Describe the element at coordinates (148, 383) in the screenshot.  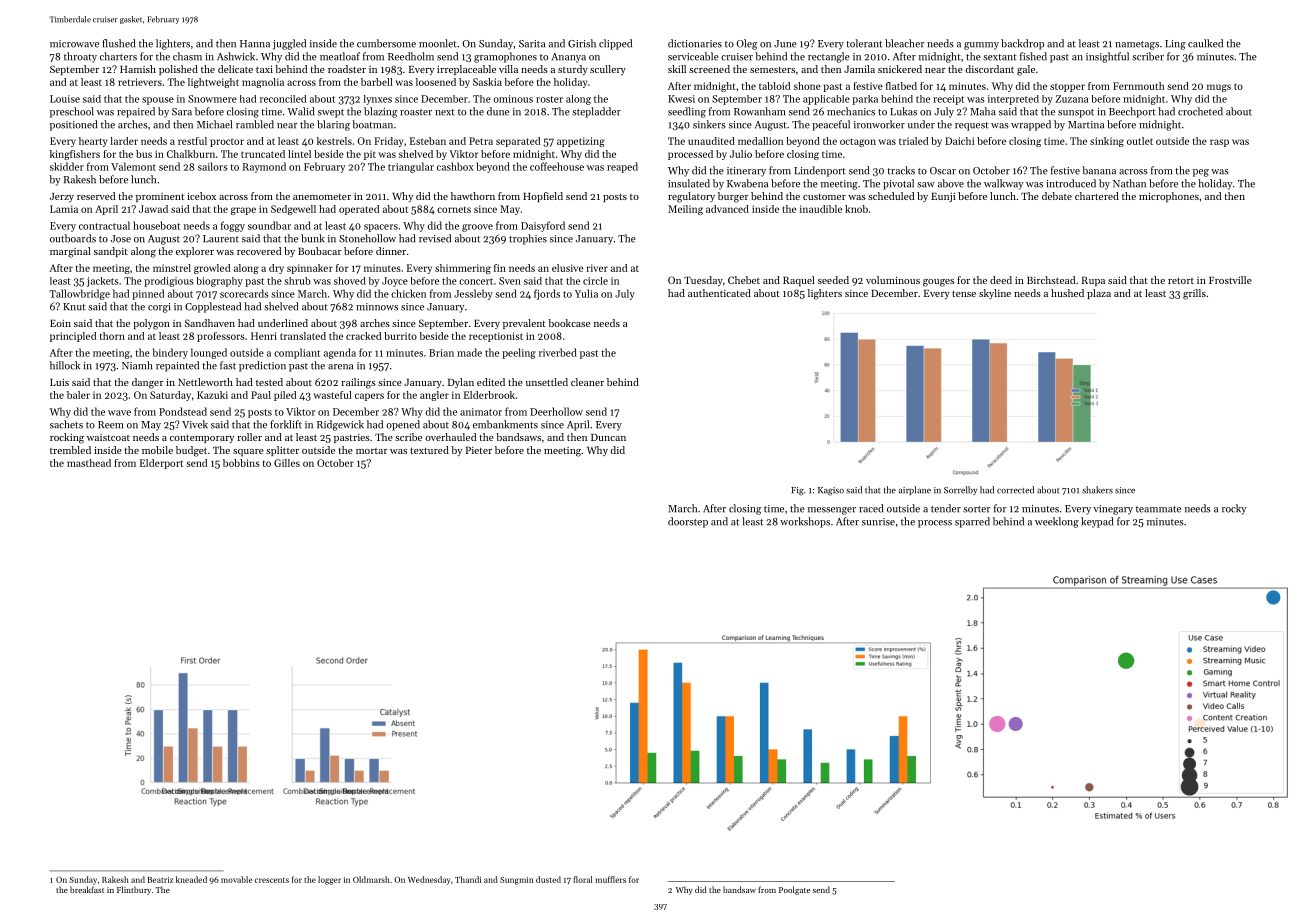
I see `danger` at that location.
